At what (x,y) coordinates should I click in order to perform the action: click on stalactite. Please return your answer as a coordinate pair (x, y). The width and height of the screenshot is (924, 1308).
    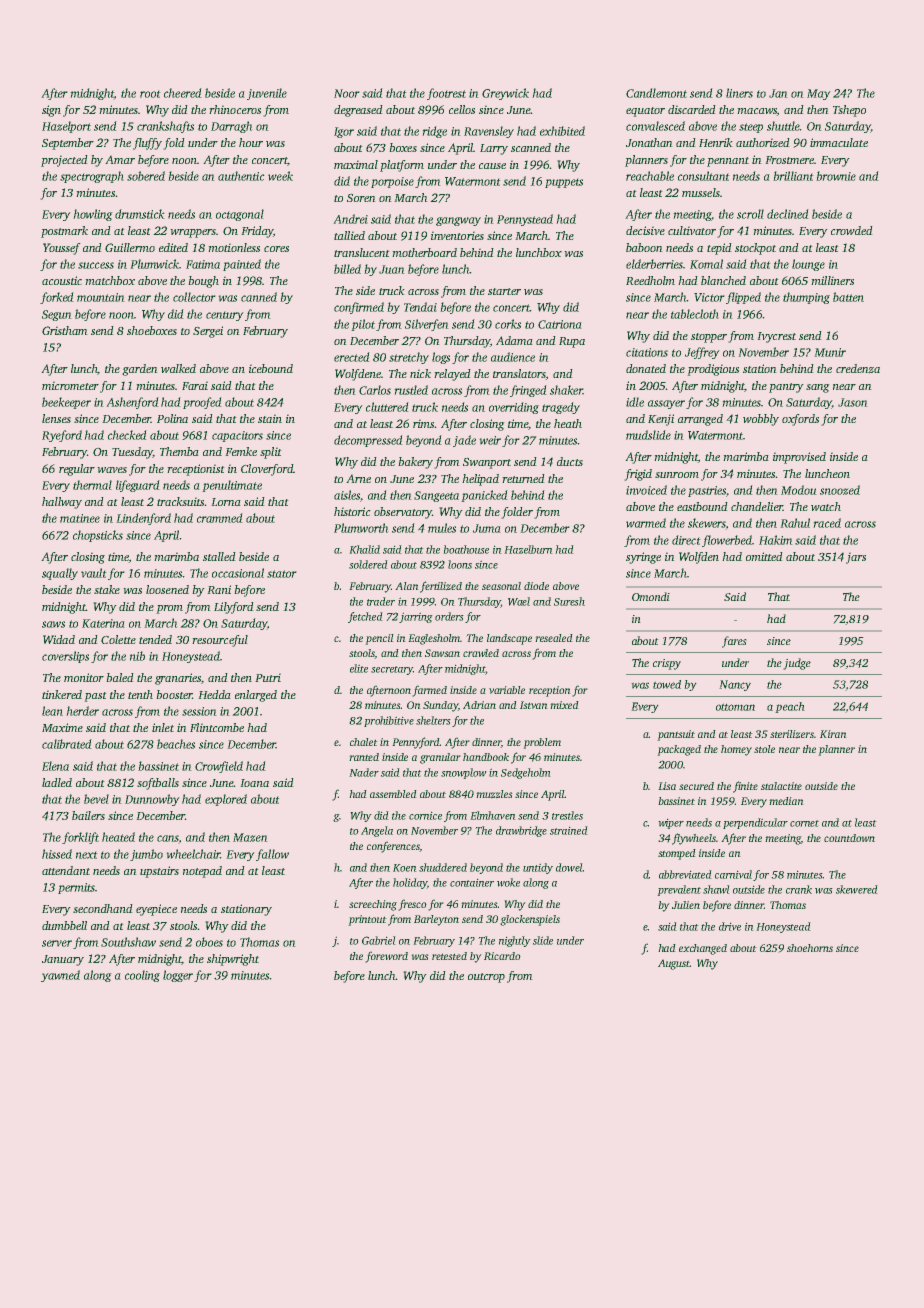
    Looking at the image, I should click on (781, 786).
